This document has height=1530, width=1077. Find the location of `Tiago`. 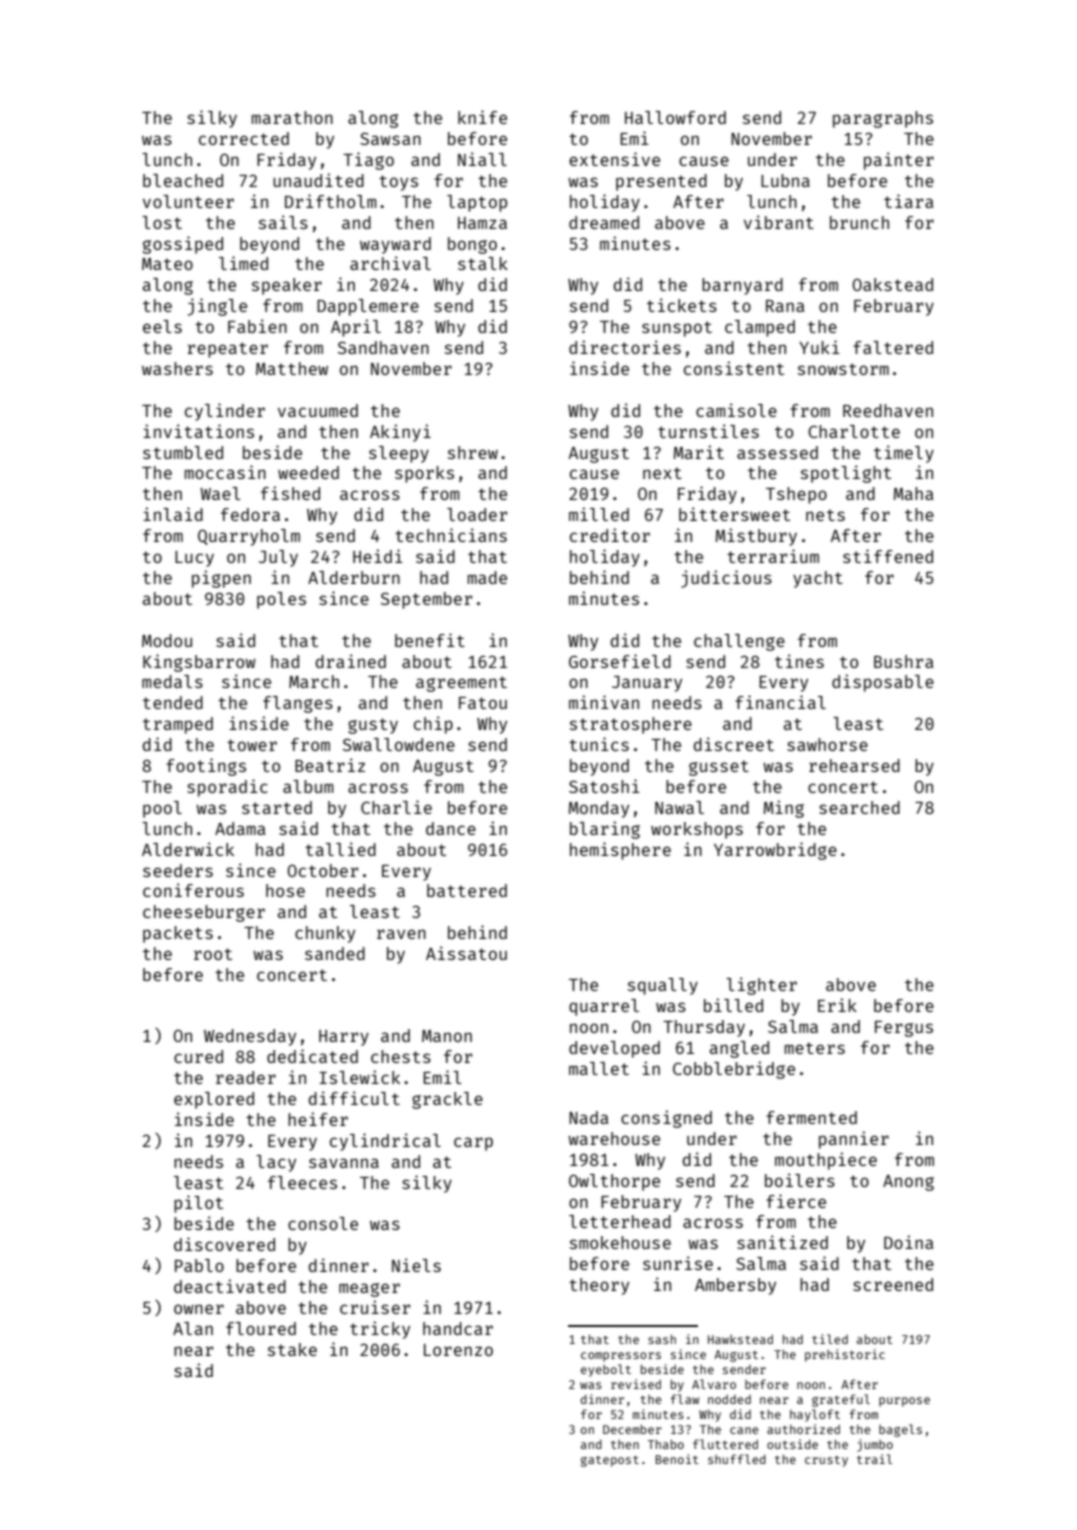

Tiago is located at coordinates (368, 161).
